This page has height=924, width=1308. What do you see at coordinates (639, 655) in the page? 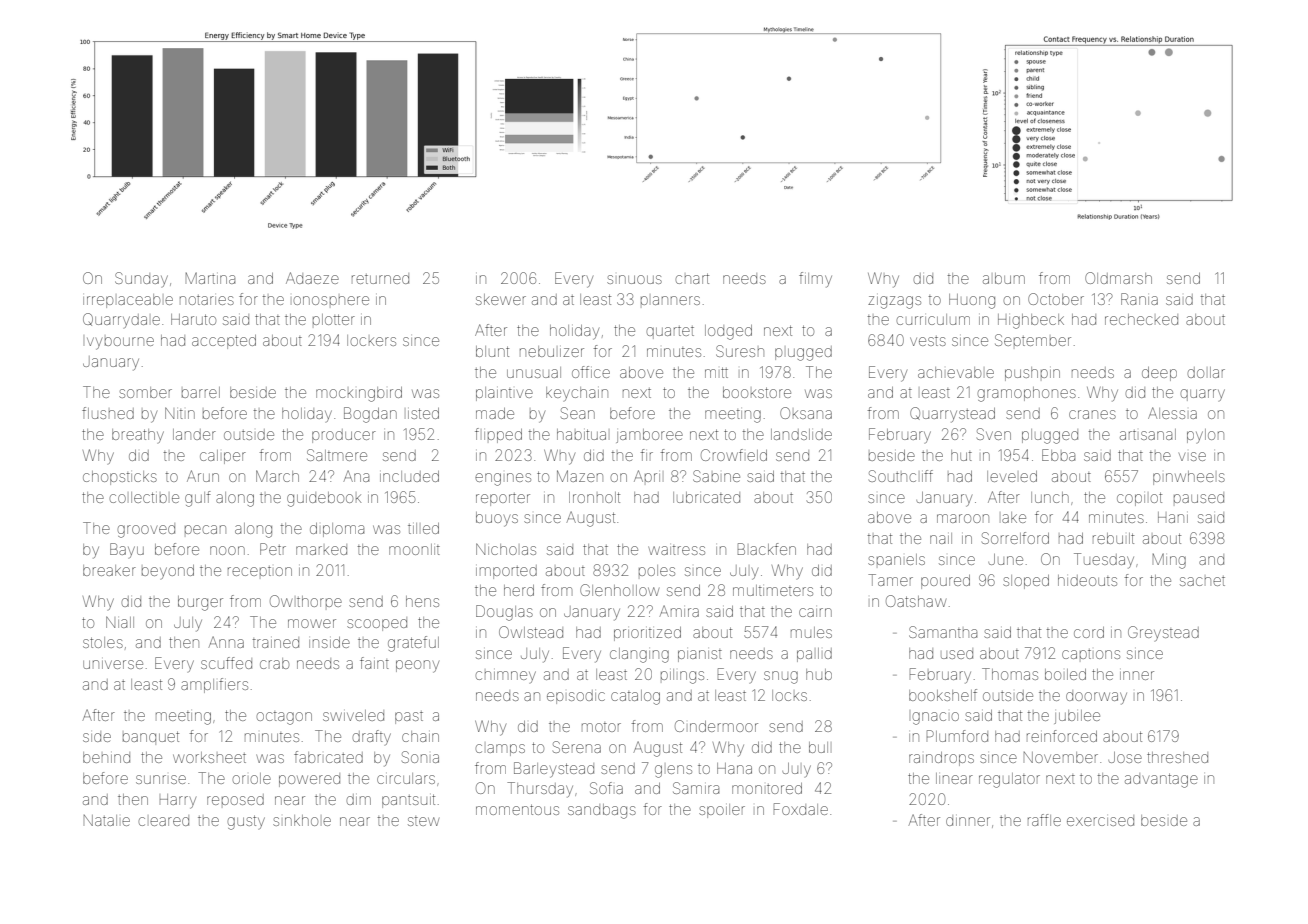
I see `clanging` at bounding box center [639, 655].
